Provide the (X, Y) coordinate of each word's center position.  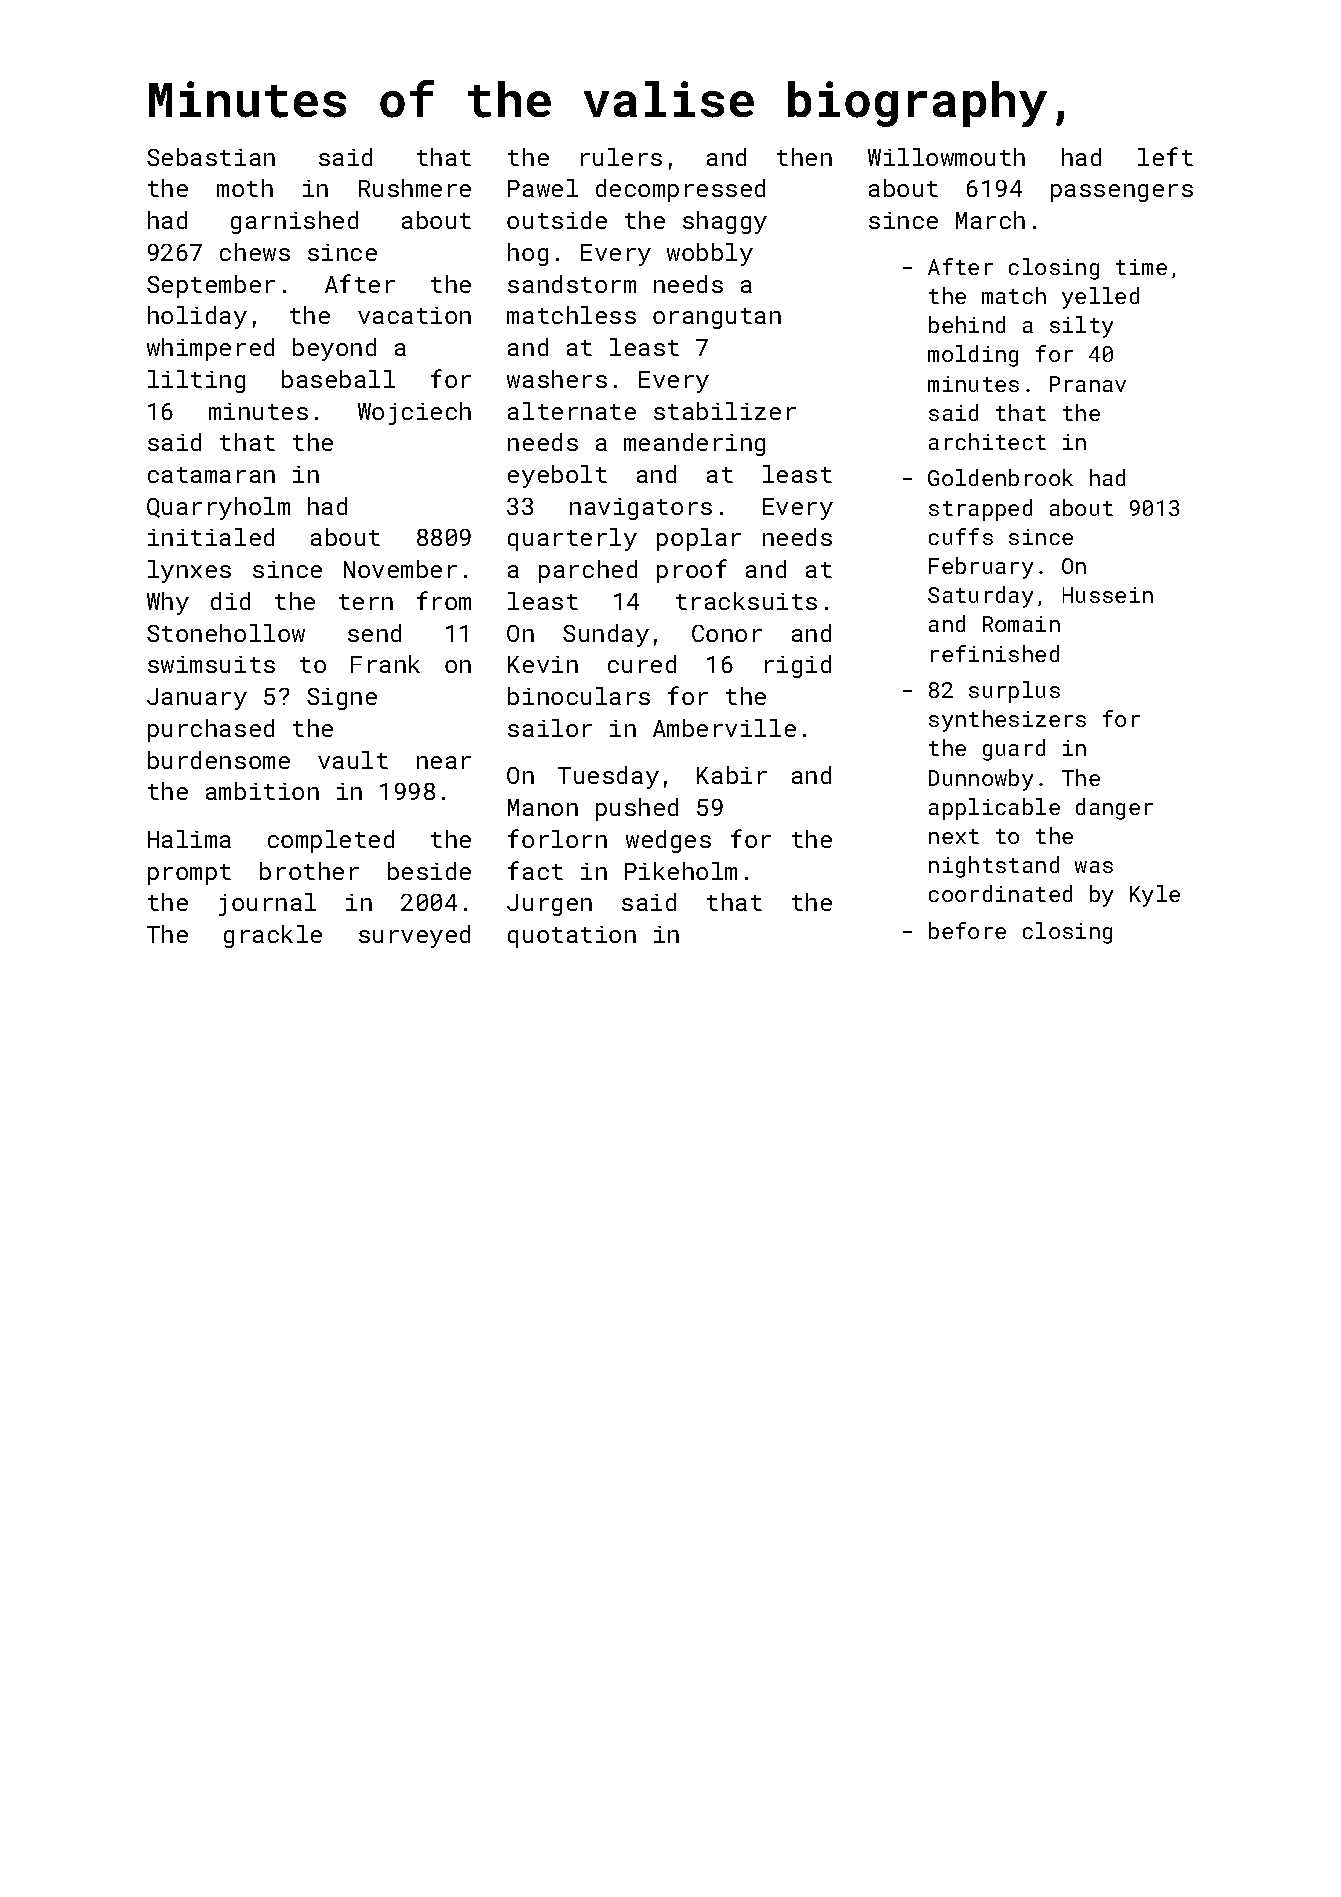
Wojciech (414, 413)
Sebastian (211, 157)
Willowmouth (946, 157)
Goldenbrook (1000, 477)
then (804, 157)
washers (557, 379)
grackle (273, 936)
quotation (572, 937)
